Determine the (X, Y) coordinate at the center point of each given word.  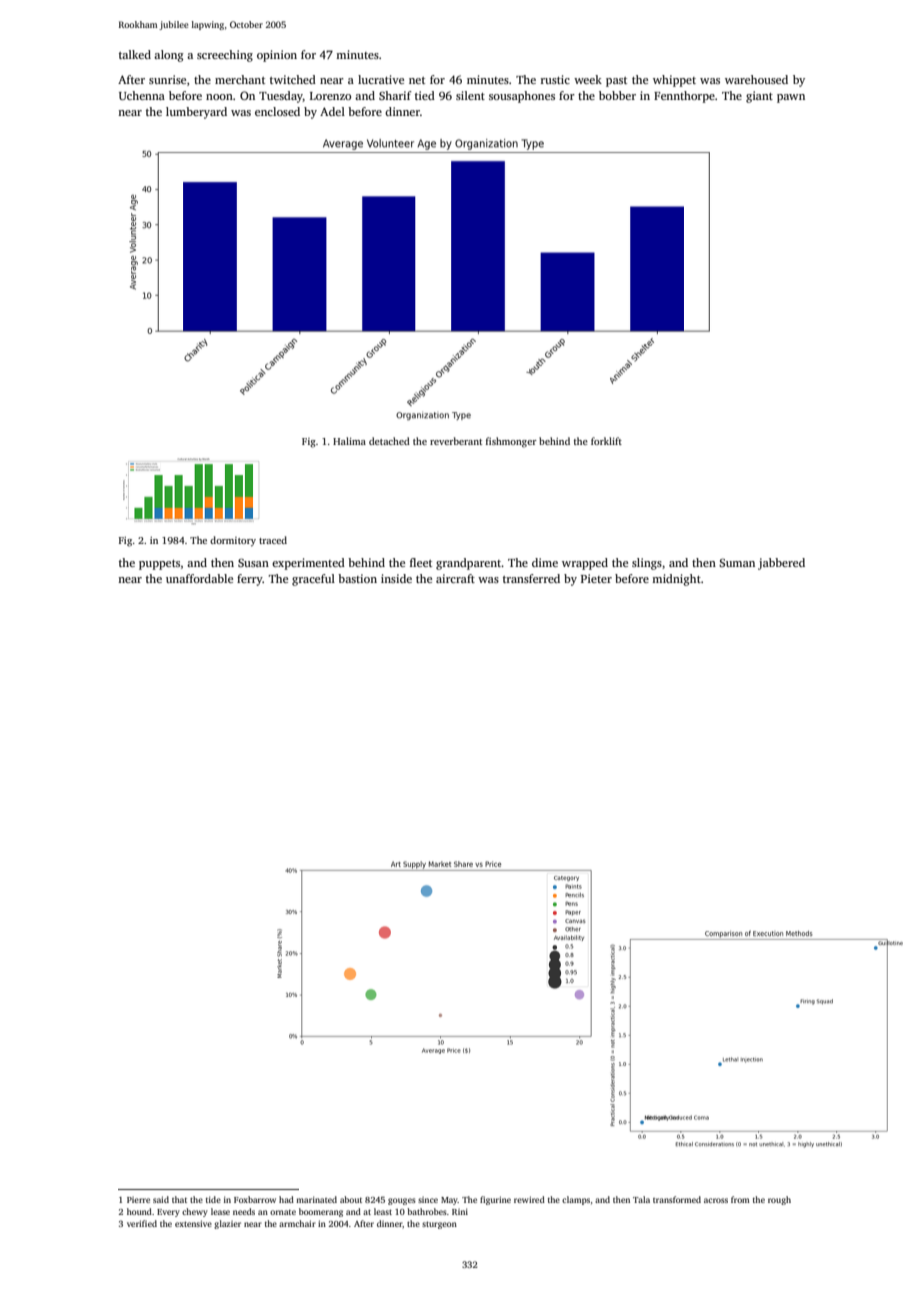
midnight (676, 580)
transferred (531, 578)
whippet (674, 81)
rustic (555, 79)
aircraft (455, 578)
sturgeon (439, 1225)
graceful (313, 580)
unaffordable (199, 578)
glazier (227, 1224)
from (740, 1199)
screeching (225, 56)
